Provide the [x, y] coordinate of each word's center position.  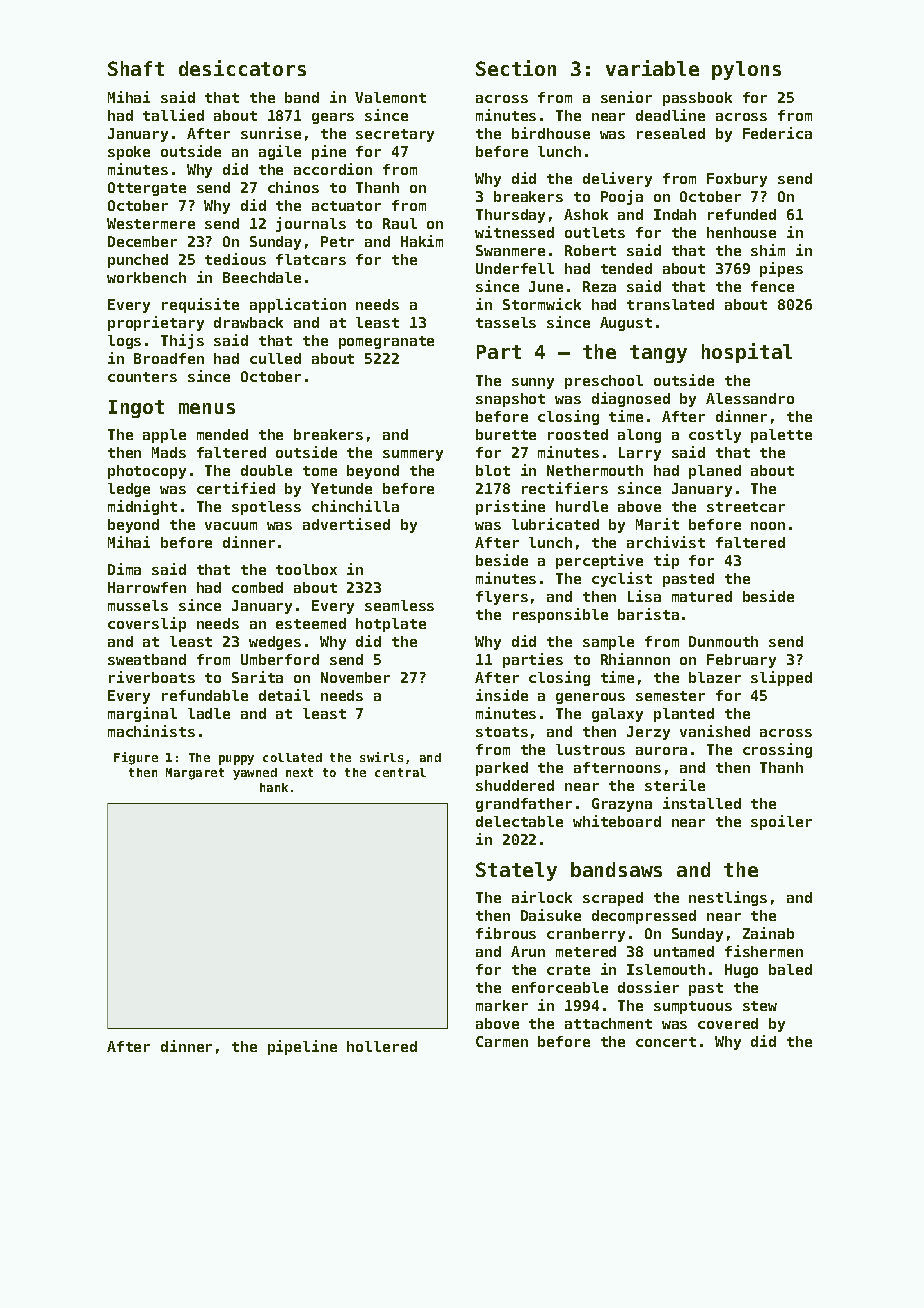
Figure [136, 758]
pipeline [302, 1047]
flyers [502, 598]
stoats [502, 732]
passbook [697, 99]
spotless [266, 508]
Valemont [390, 97]
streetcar [746, 507]
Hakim [422, 241]
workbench [146, 277]
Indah [675, 214]
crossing [777, 750]
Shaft [136, 68]
